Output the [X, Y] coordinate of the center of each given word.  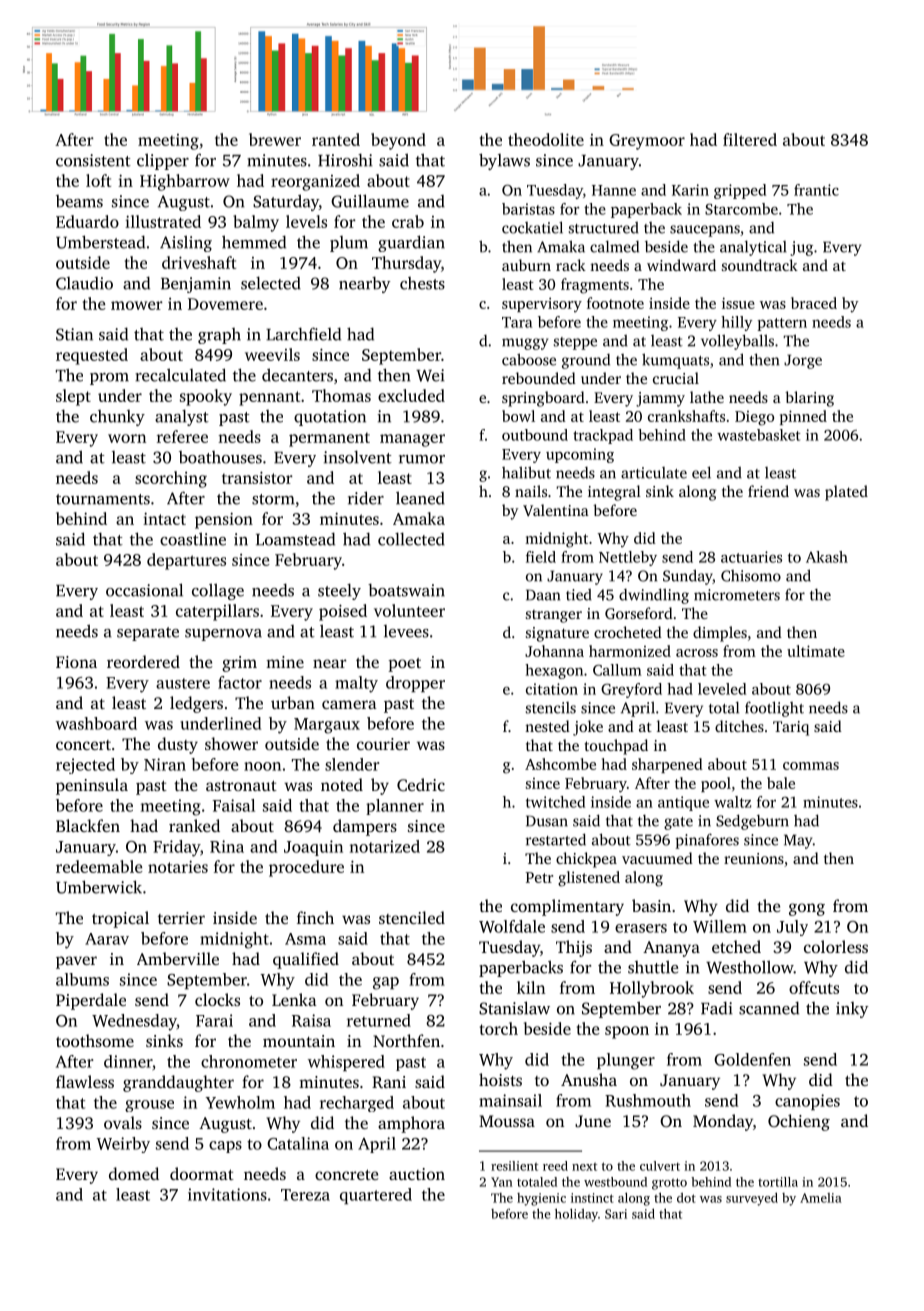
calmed [614, 246]
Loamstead [295, 539]
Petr [539, 877]
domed [134, 1173]
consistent [93, 160]
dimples [720, 634]
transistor [257, 477]
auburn [526, 265]
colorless [836, 946]
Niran [165, 764]
